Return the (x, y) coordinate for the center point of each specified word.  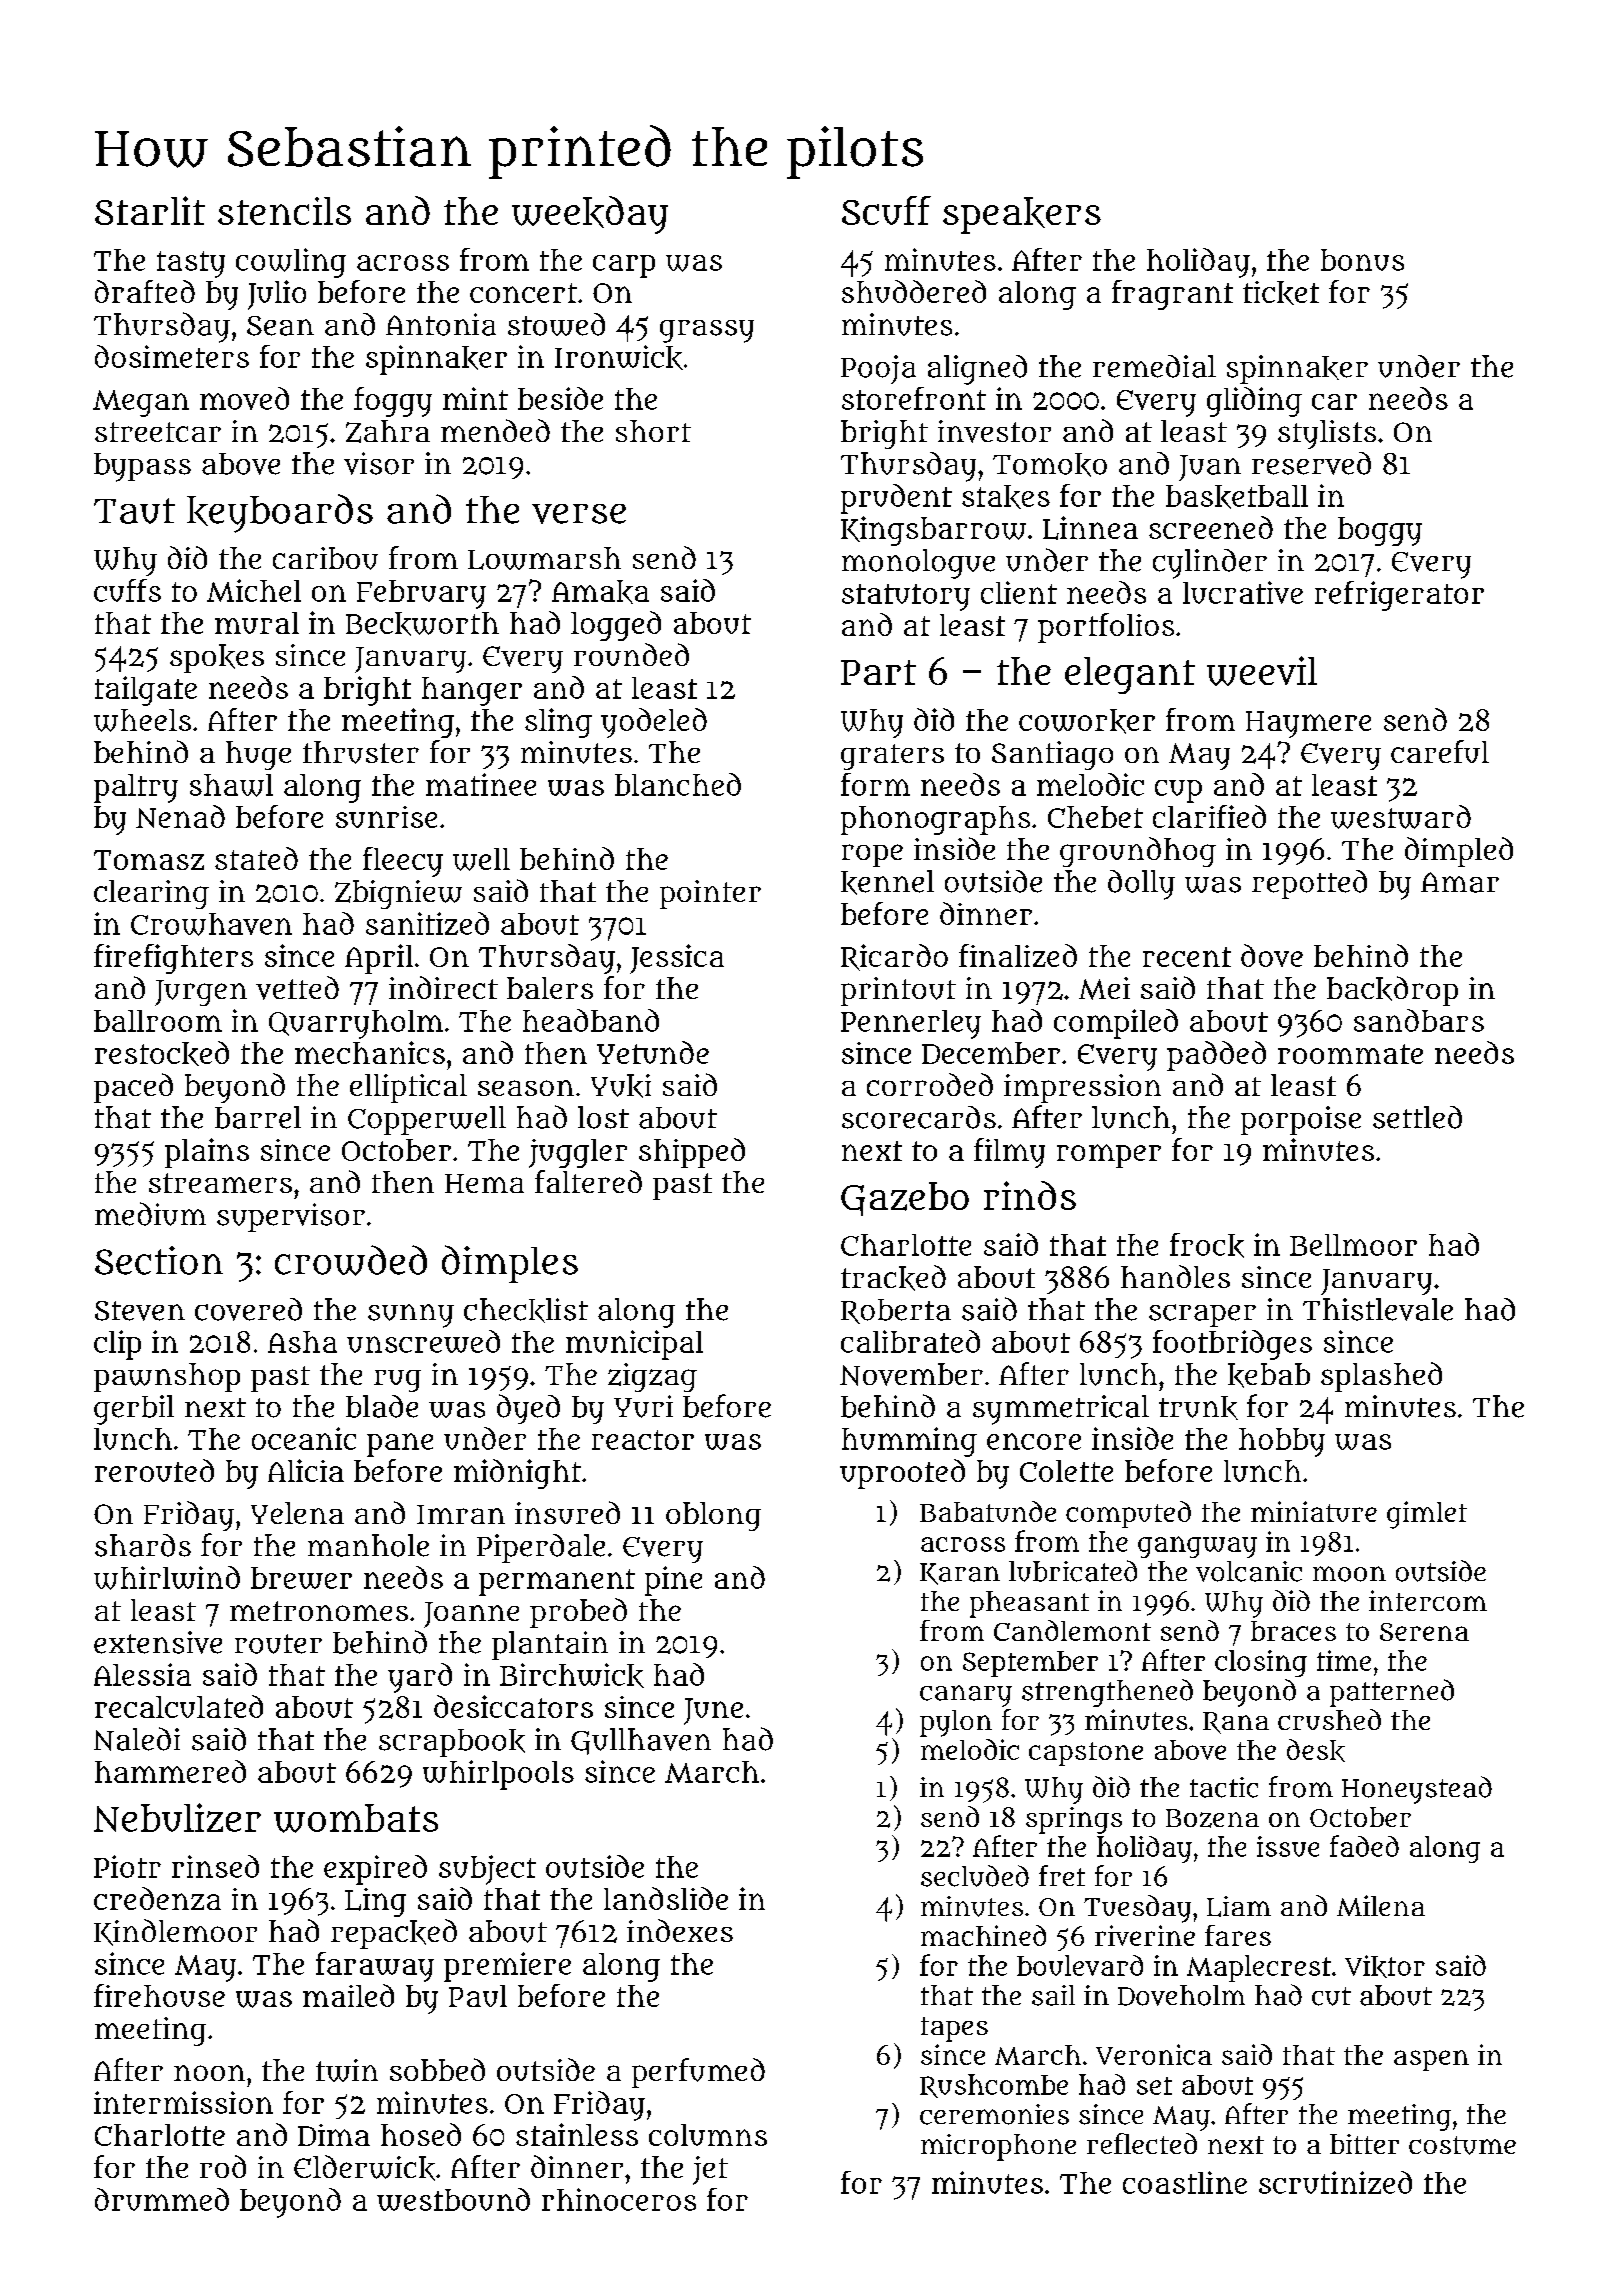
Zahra (388, 431)
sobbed (437, 2069)
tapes (954, 2029)
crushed (1329, 1719)
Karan (960, 1574)
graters (892, 757)
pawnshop (167, 1377)
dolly (1141, 885)
